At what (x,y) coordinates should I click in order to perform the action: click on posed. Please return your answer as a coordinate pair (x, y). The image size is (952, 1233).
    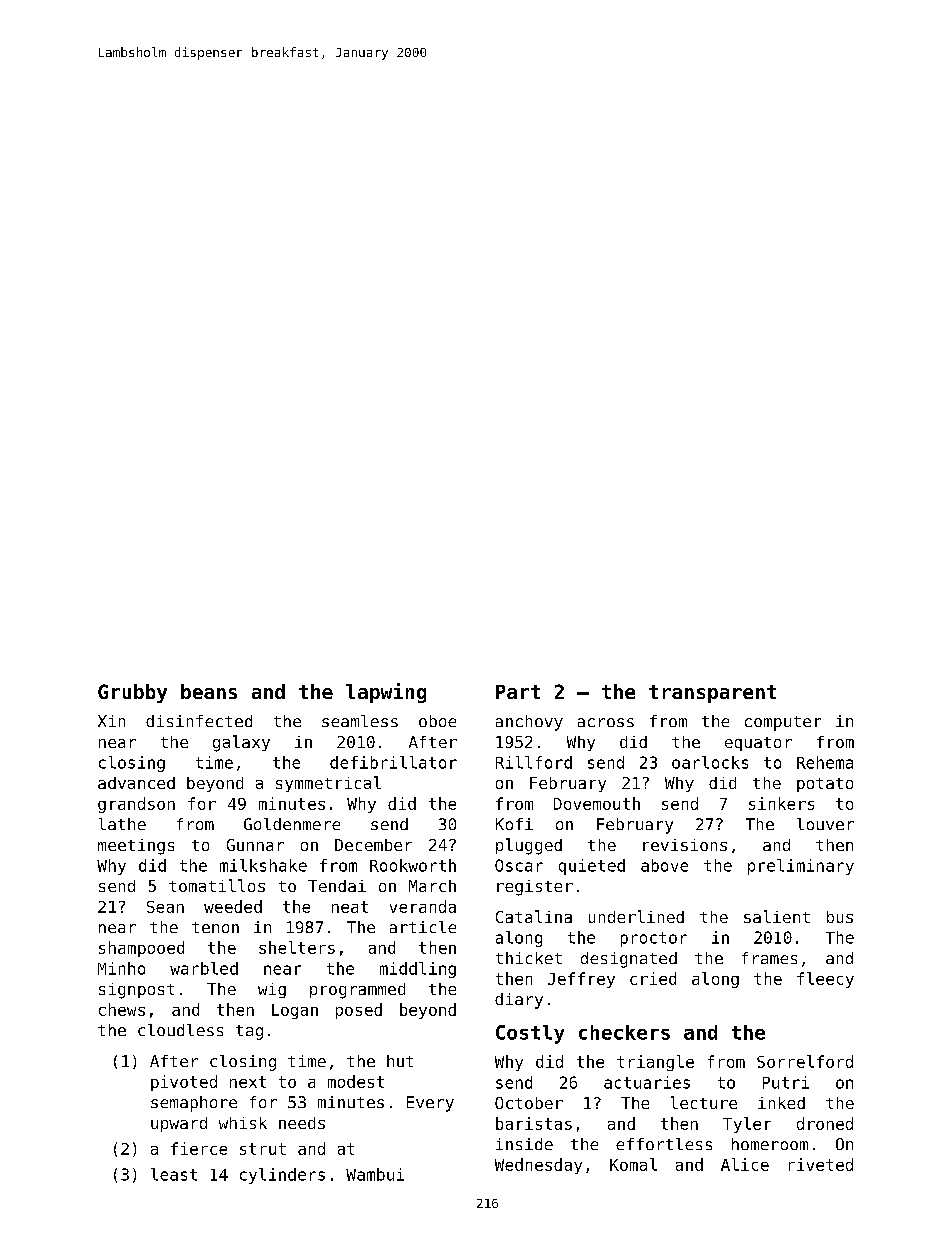
    Looking at the image, I should click on (359, 1011).
